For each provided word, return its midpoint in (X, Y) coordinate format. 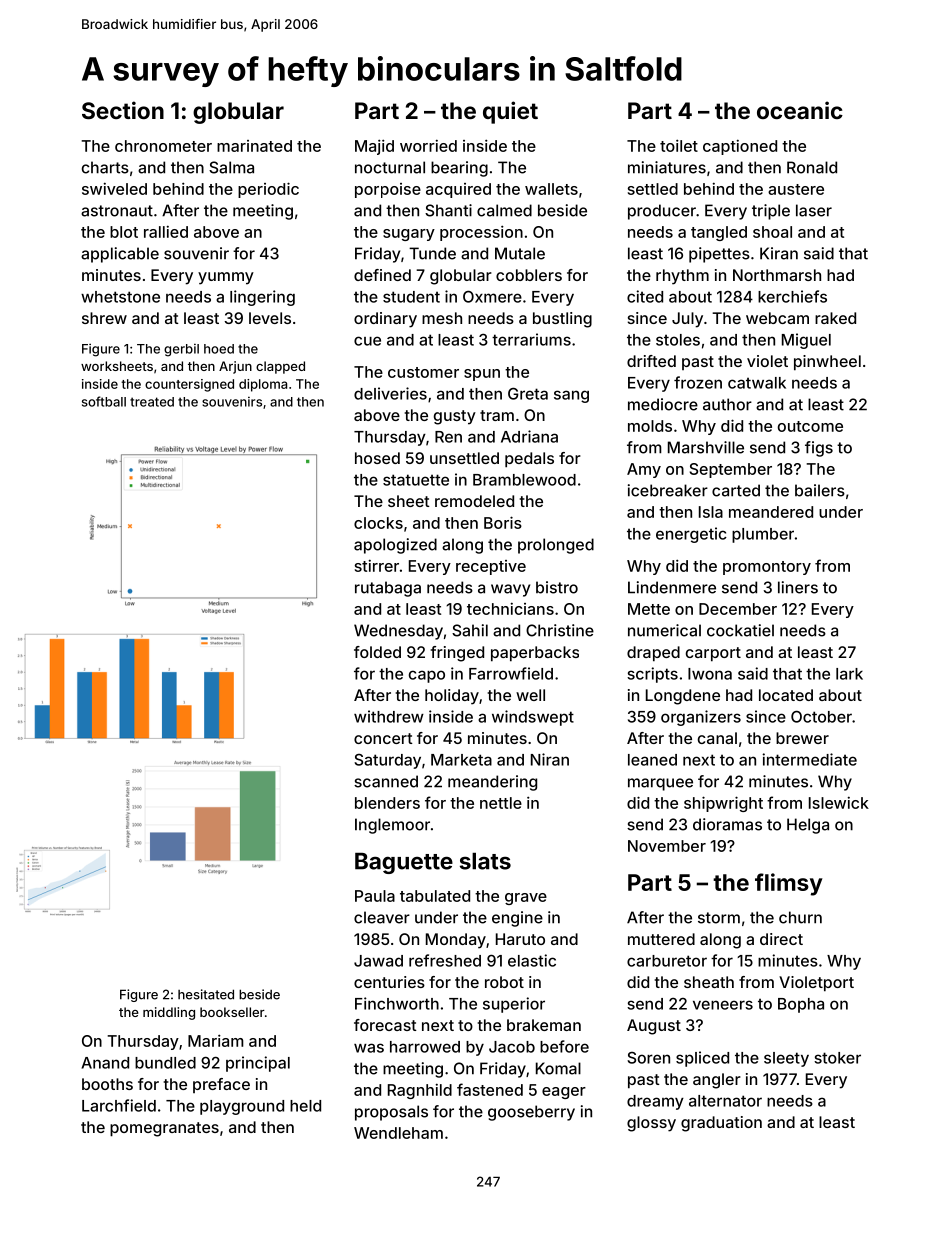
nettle (501, 803)
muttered (661, 939)
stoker (837, 1058)
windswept (533, 718)
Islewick (839, 802)
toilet (679, 145)
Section (123, 110)
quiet (510, 112)
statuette (416, 480)
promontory (767, 568)
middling (169, 1013)
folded (377, 652)
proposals (391, 1113)
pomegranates (164, 1129)
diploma (263, 385)
